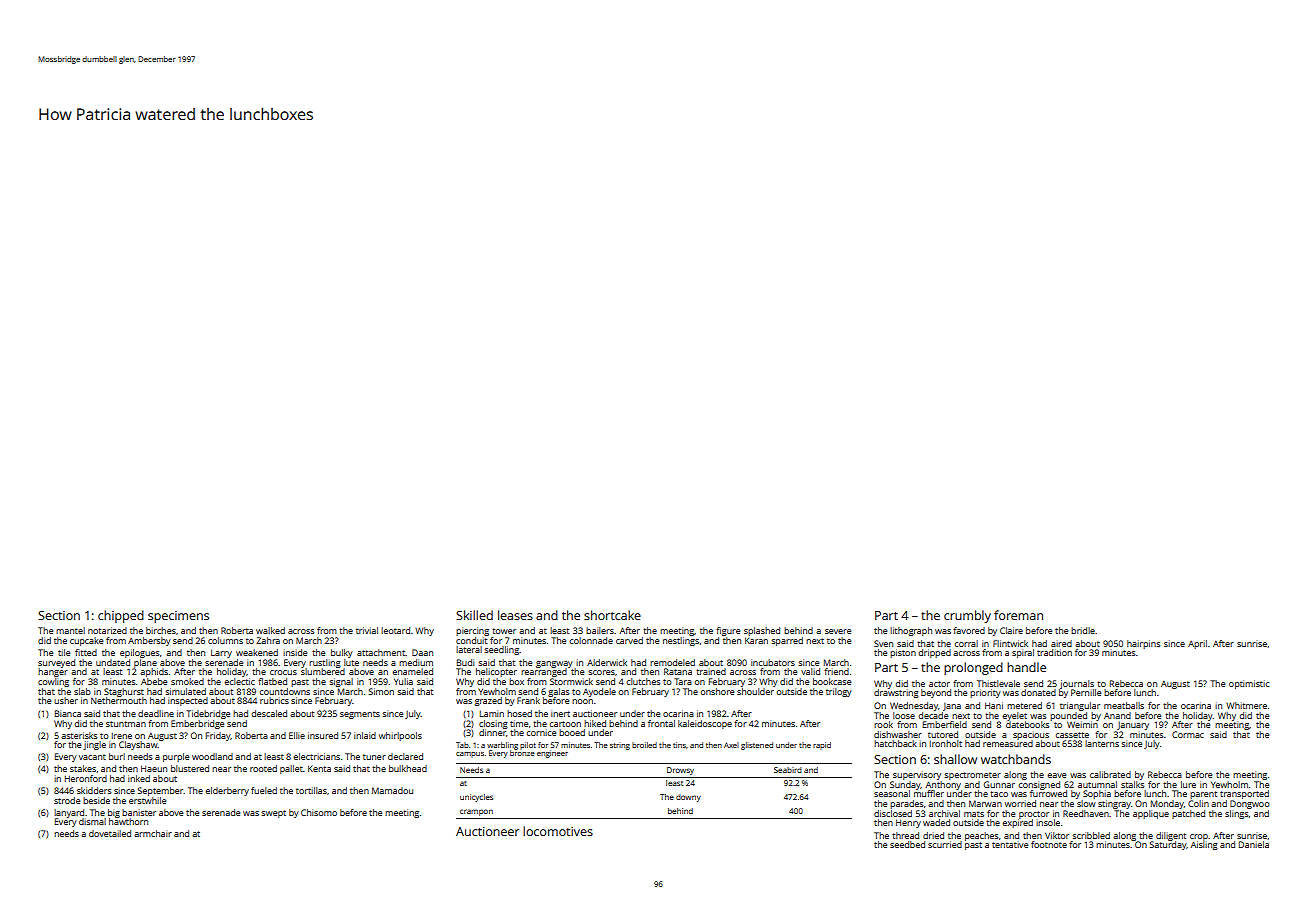  Describe the element at coordinates (64, 652) in the document. I see `tile` at that location.
